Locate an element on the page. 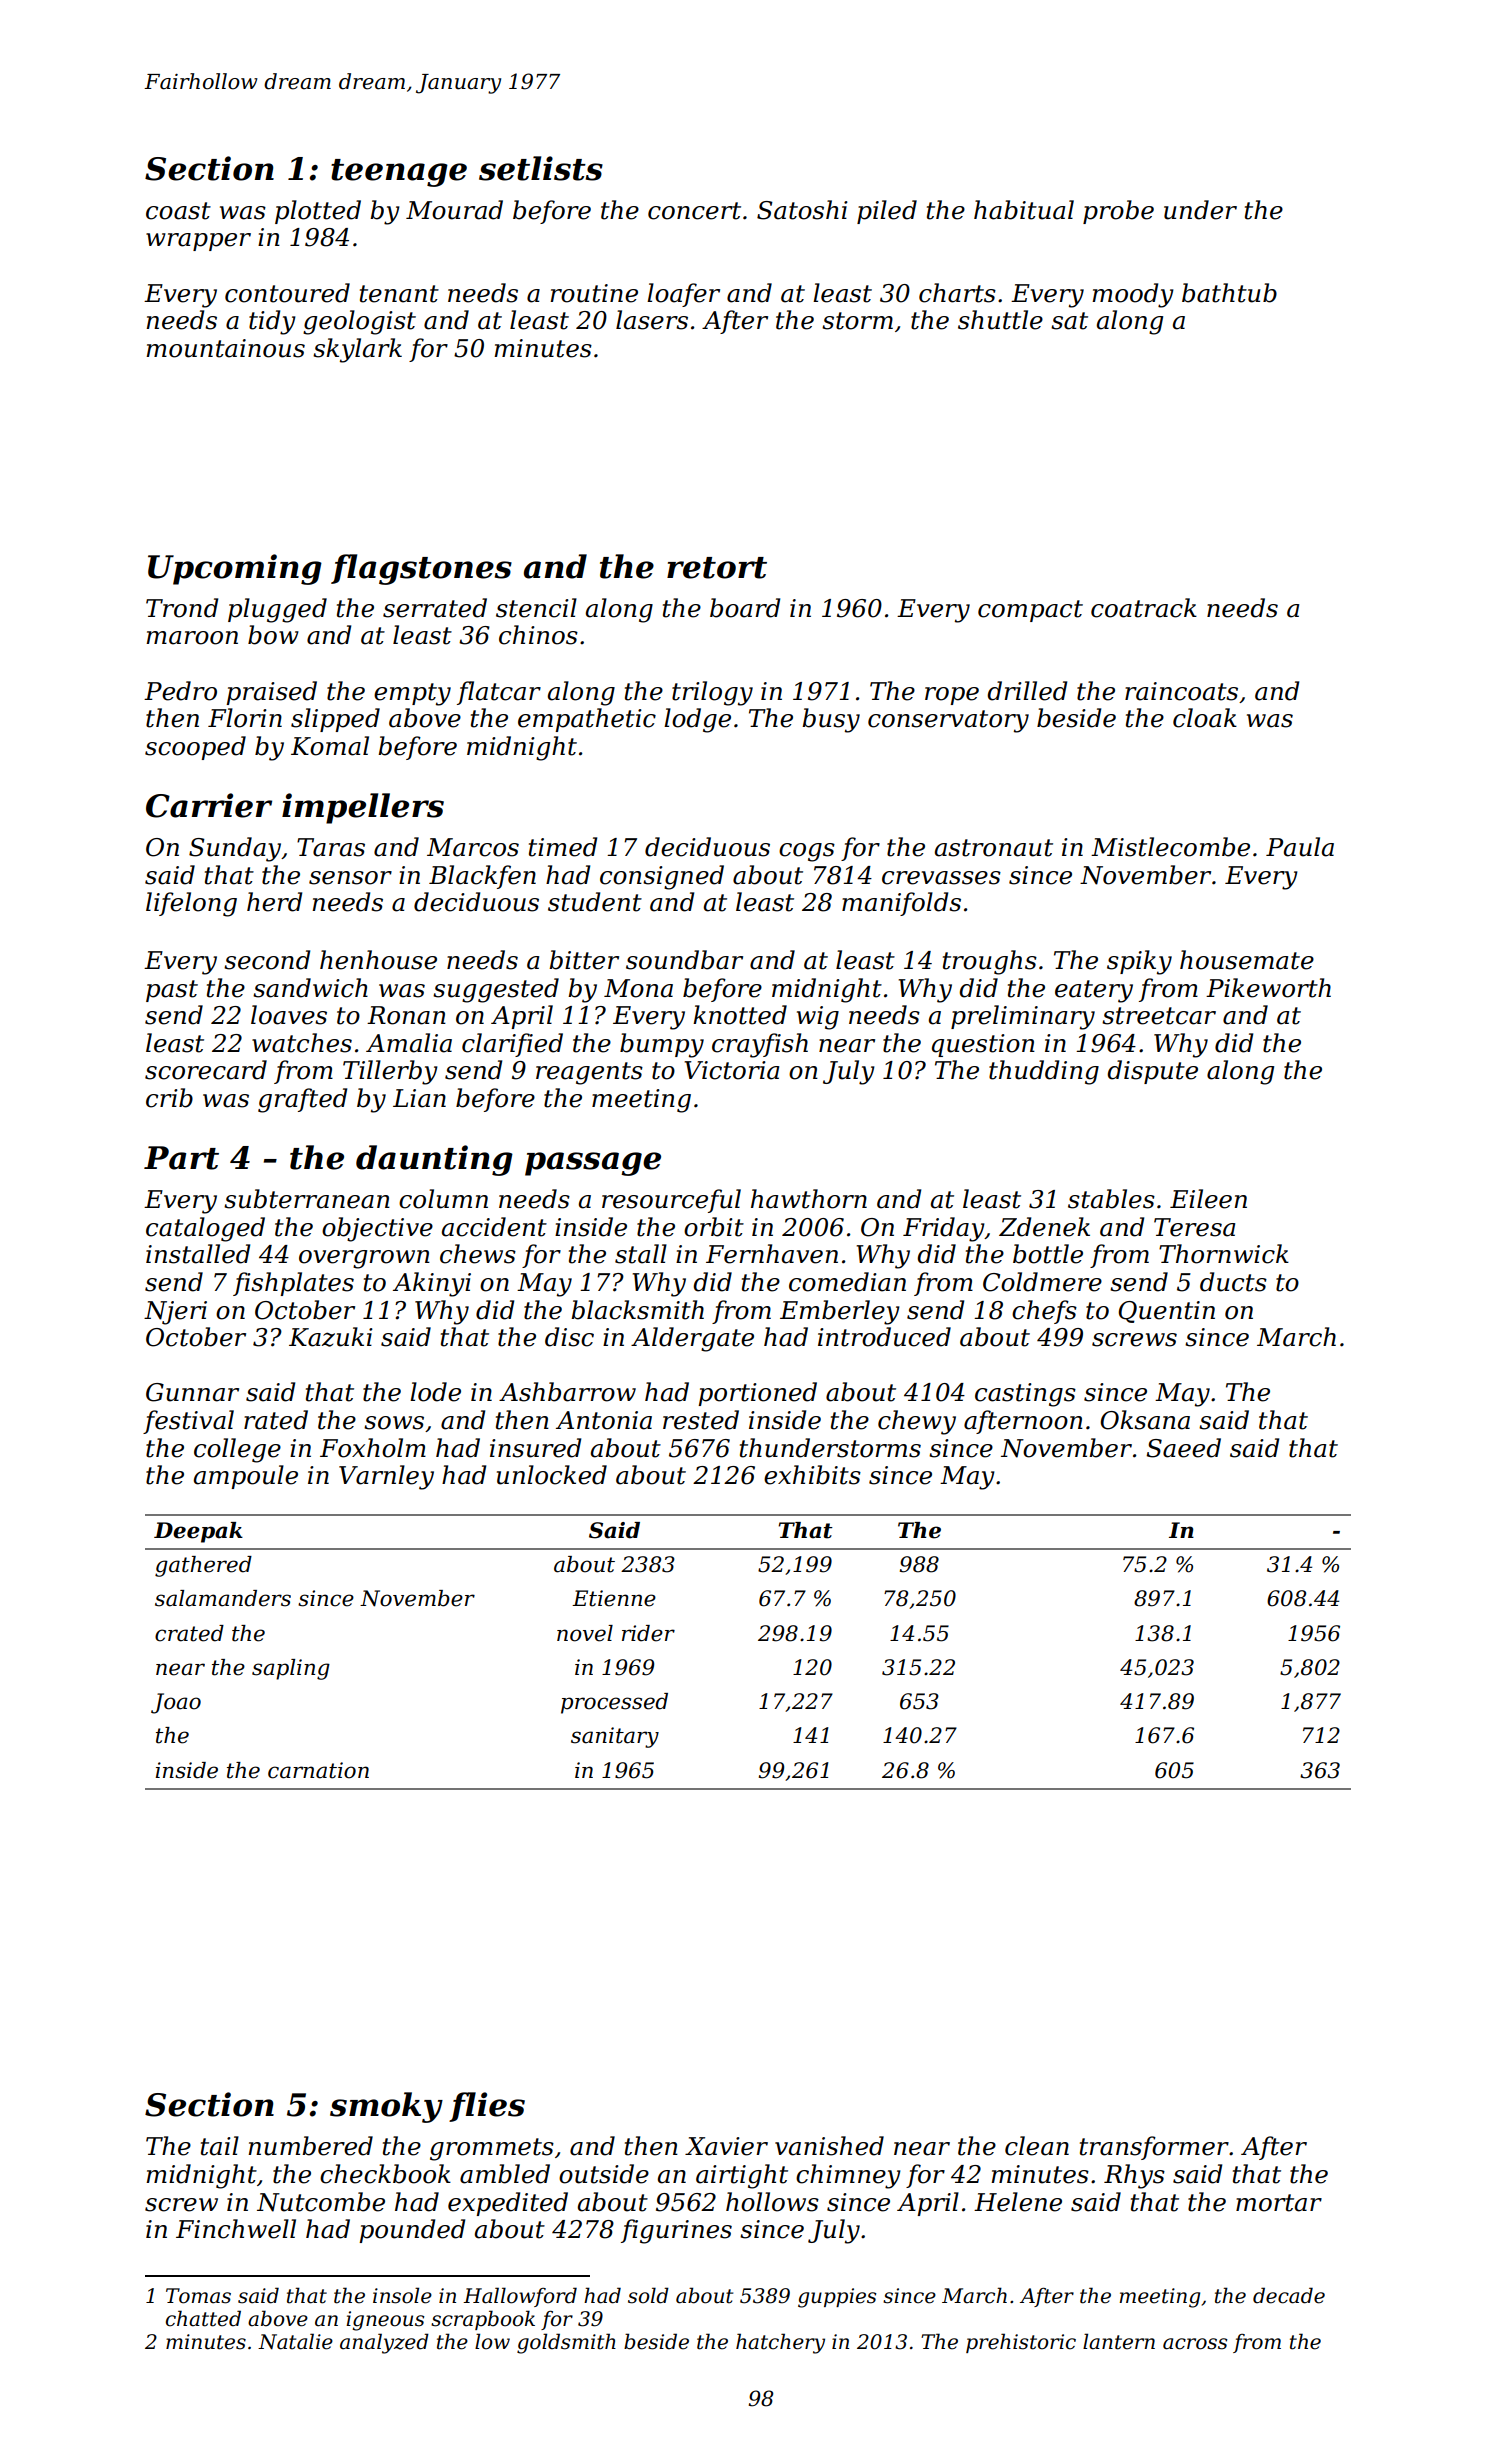 This page has height=2464, width=1496. scorecard is located at coordinates (206, 1070).
